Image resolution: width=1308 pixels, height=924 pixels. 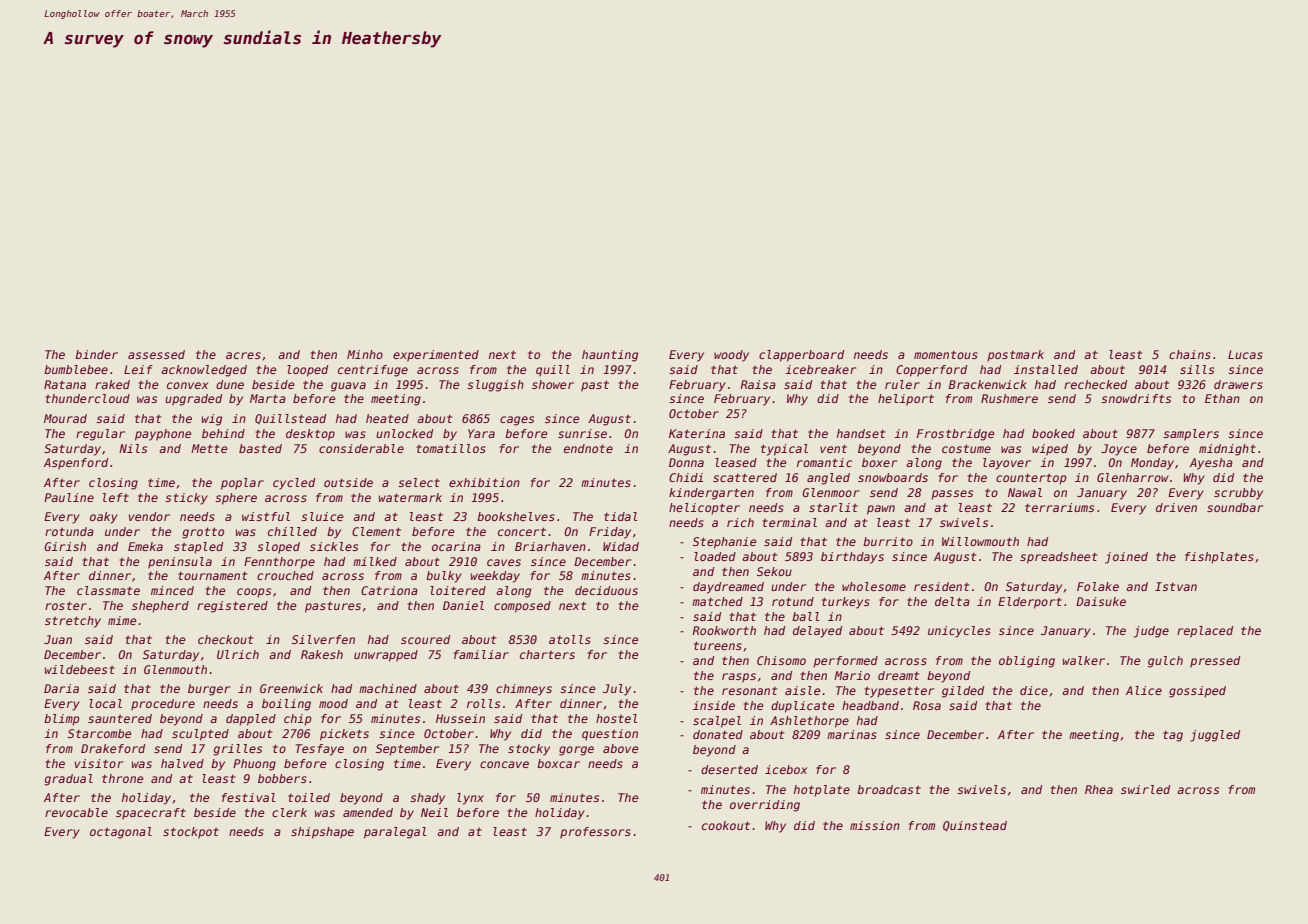 I want to click on Katerina, so click(x=697, y=433).
